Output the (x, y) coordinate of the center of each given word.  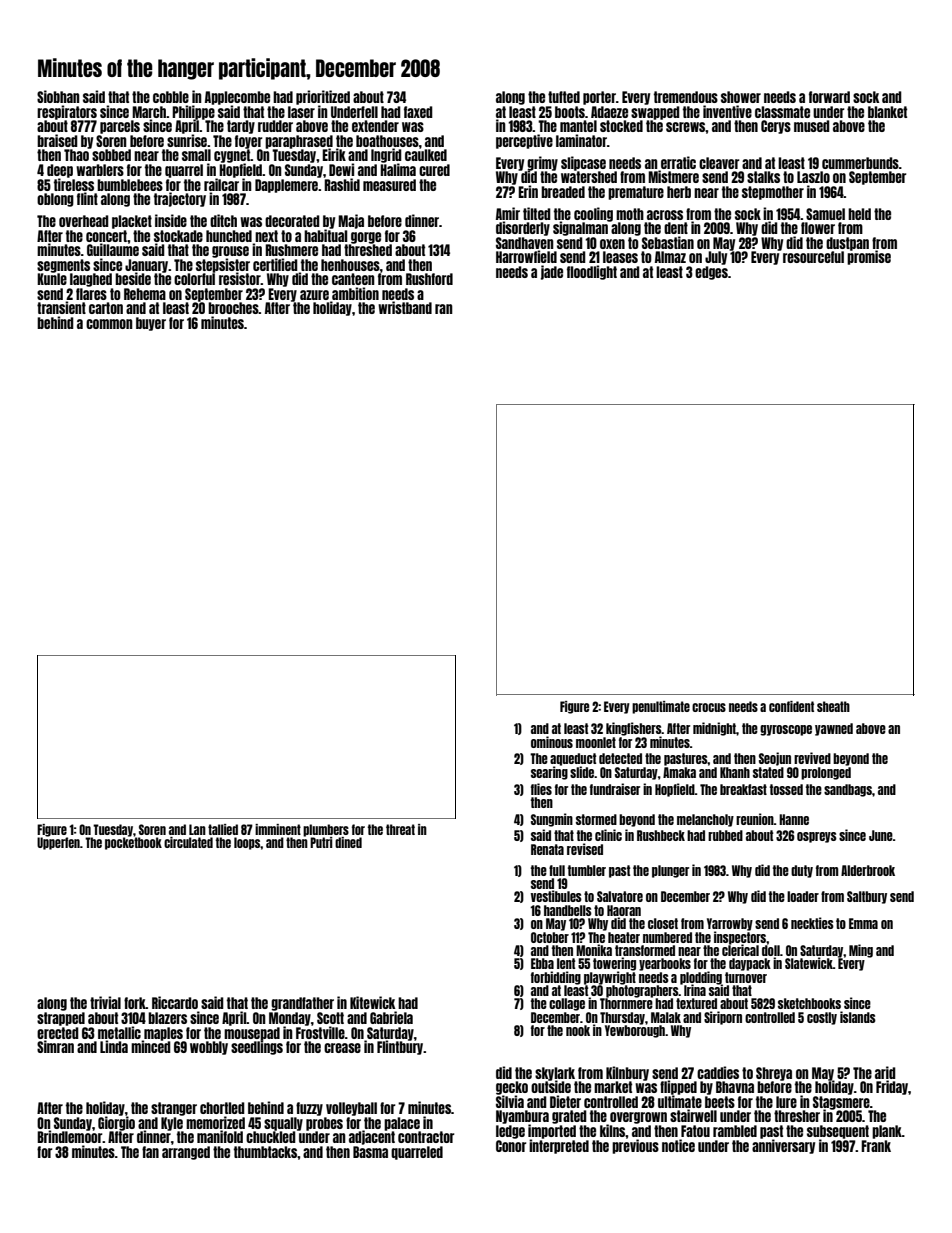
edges (711, 273)
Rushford (429, 279)
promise (869, 258)
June (881, 835)
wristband (405, 307)
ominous (552, 742)
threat (400, 829)
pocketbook (133, 843)
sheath (833, 706)
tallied (223, 829)
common (109, 324)
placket (132, 222)
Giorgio (116, 1123)
